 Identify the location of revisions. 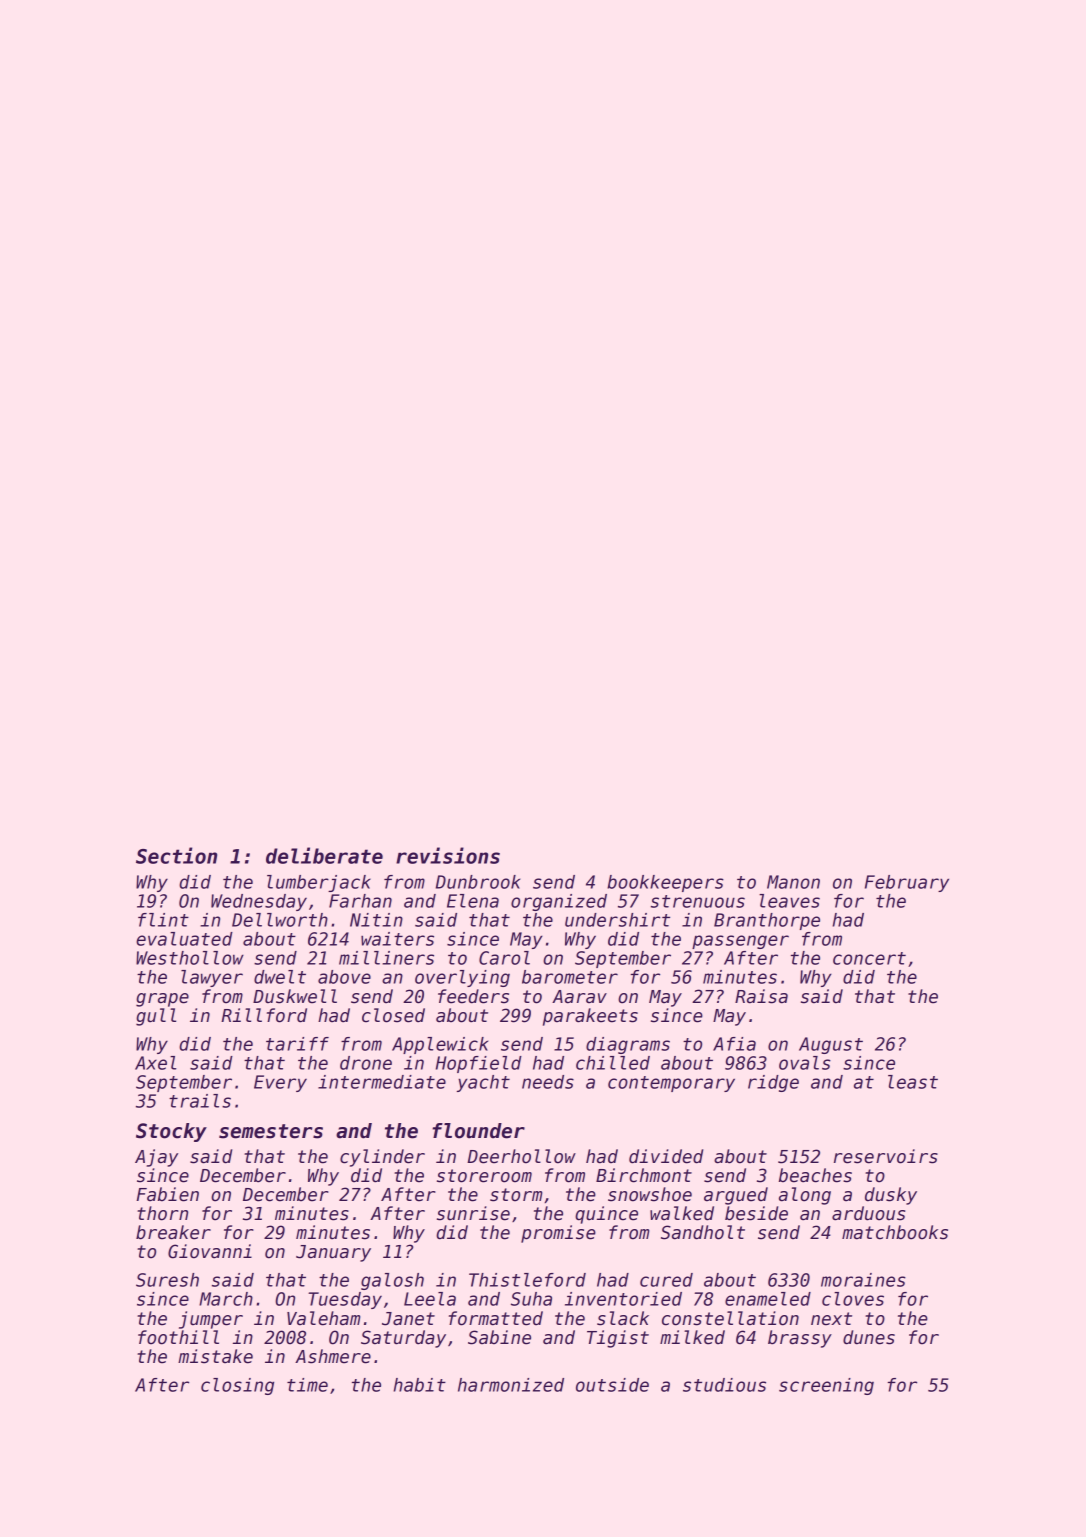
(448, 855).
